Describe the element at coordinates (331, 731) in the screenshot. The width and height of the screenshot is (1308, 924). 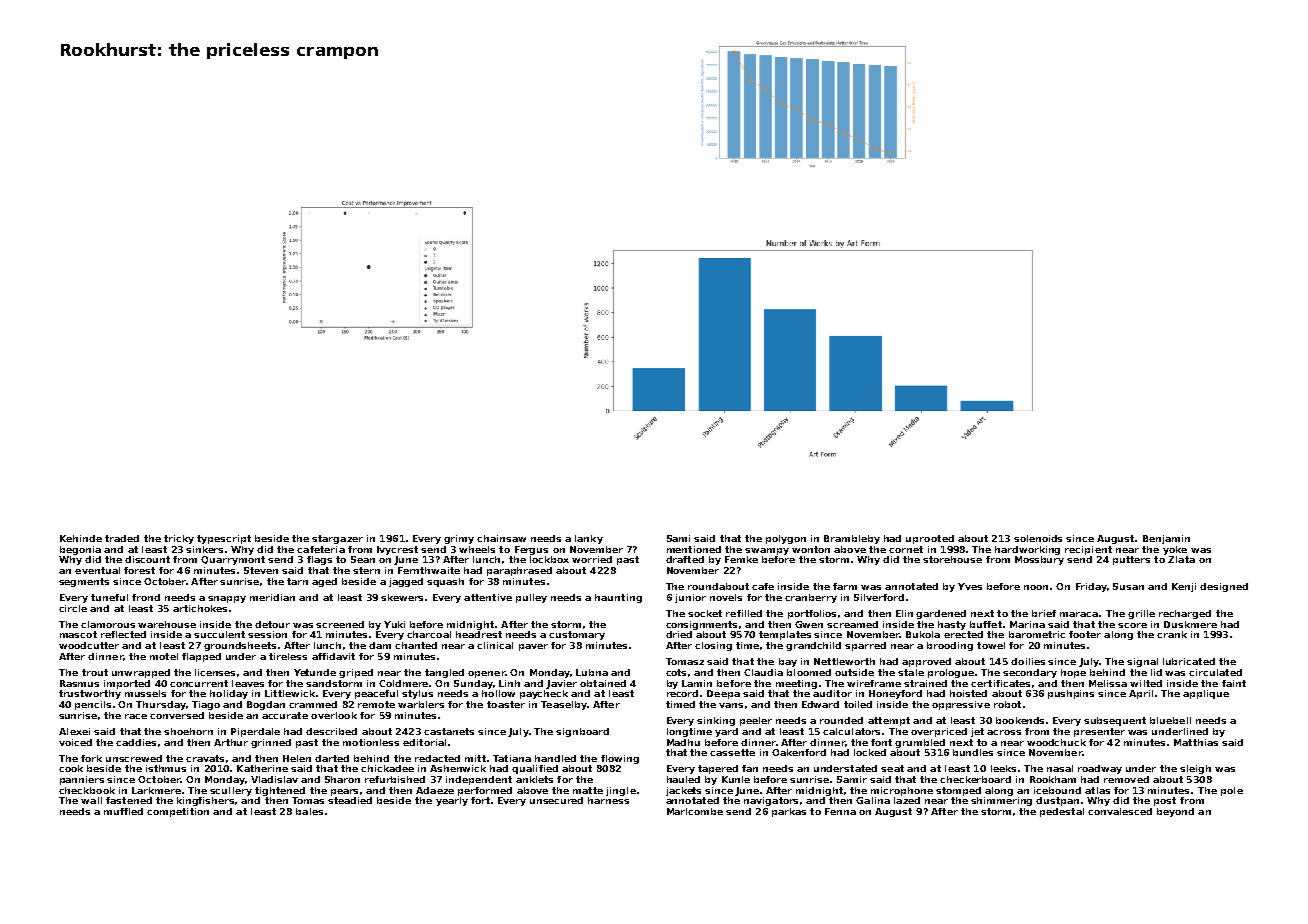
I see `described` at that location.
